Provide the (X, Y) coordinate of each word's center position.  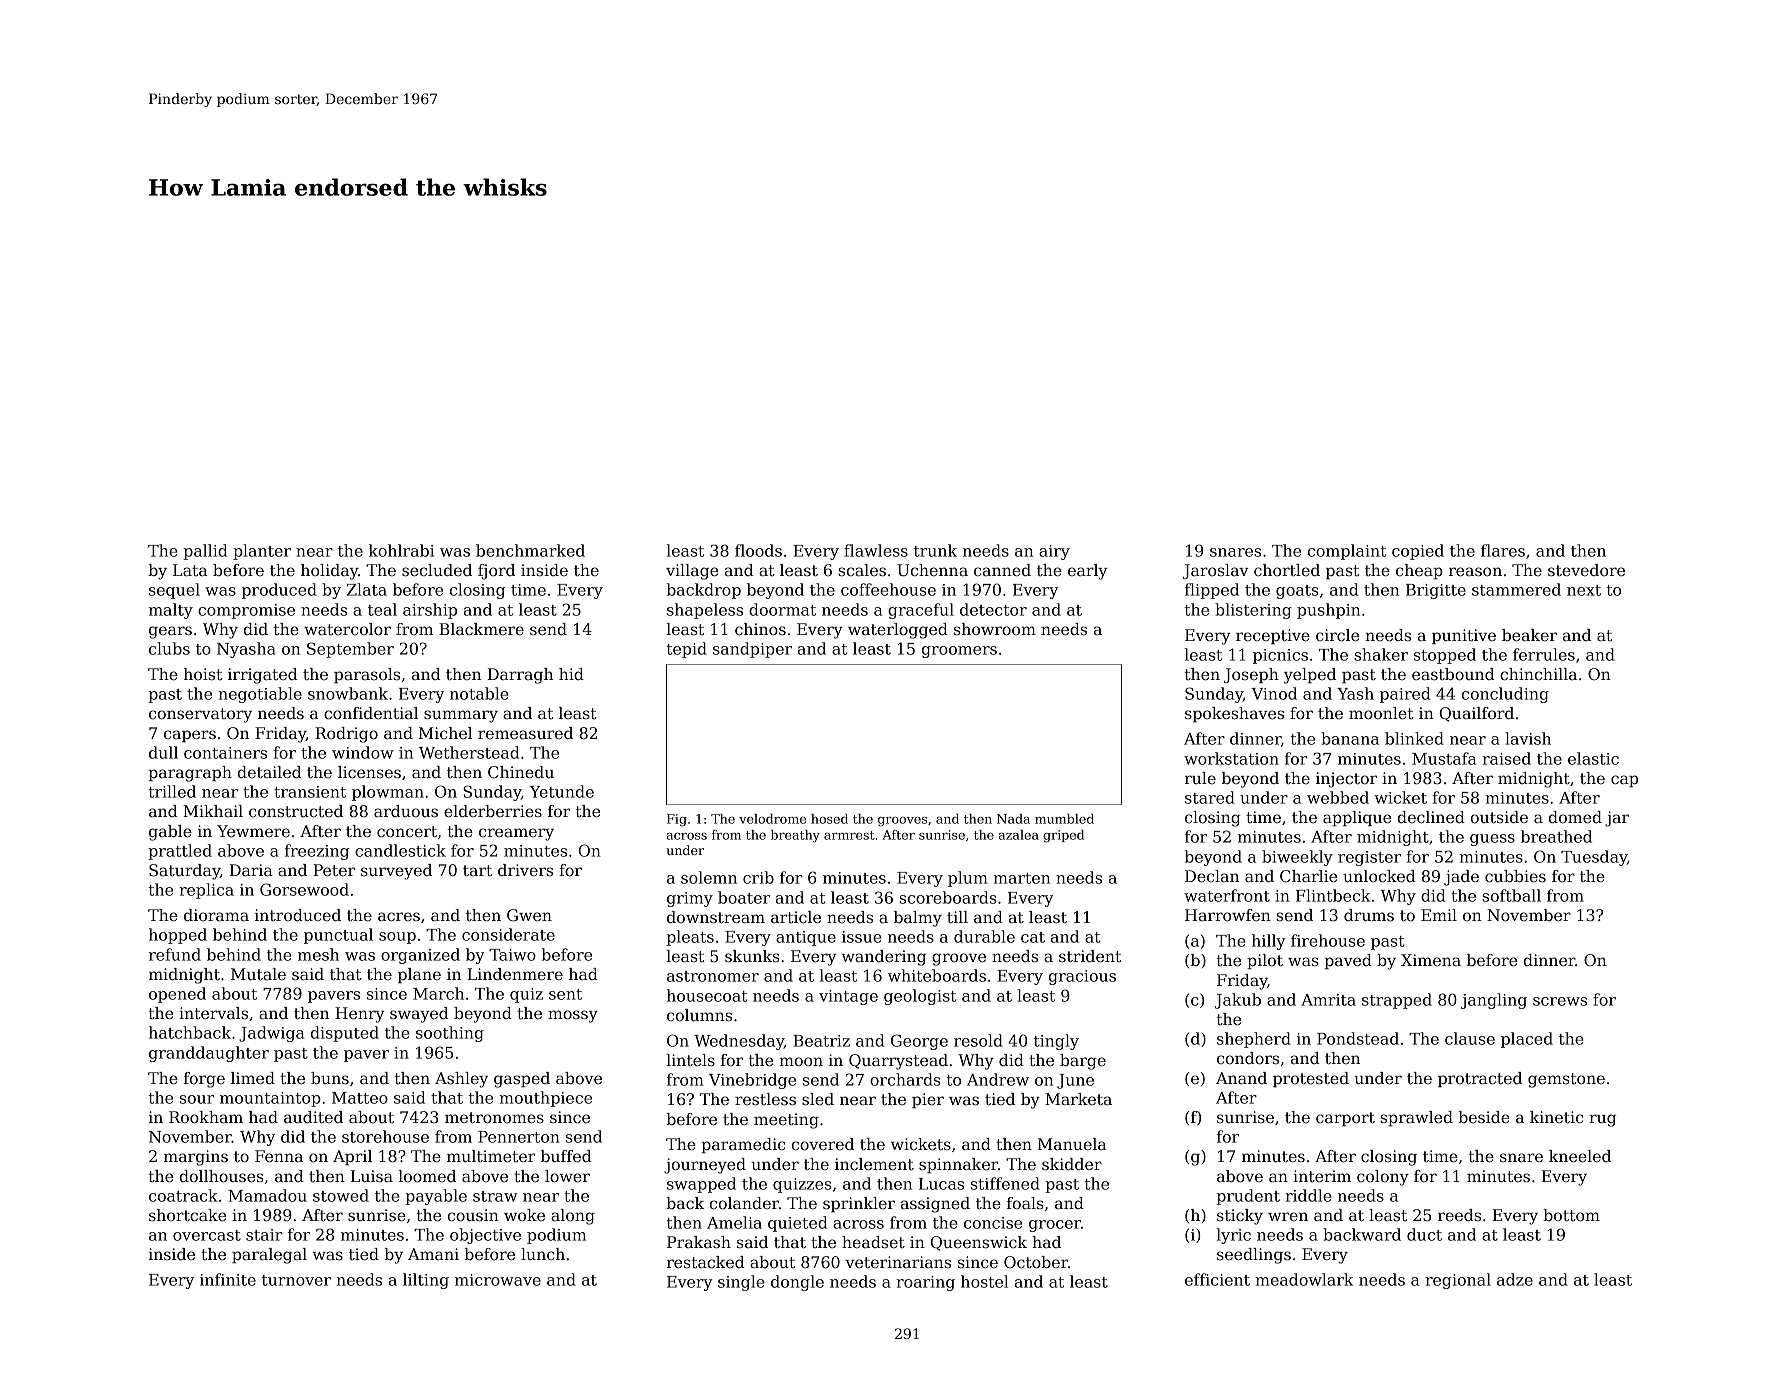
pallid (205, 552)
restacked (706, 1262)
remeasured (525, 733)
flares (1503, 550)
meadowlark (1304, 1279)
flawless (876, 550)
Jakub (1238, 1001)
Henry (359, 1015)
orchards (905, 1079)
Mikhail (213, 811)
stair (264, 1235)
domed (1575, 817)
